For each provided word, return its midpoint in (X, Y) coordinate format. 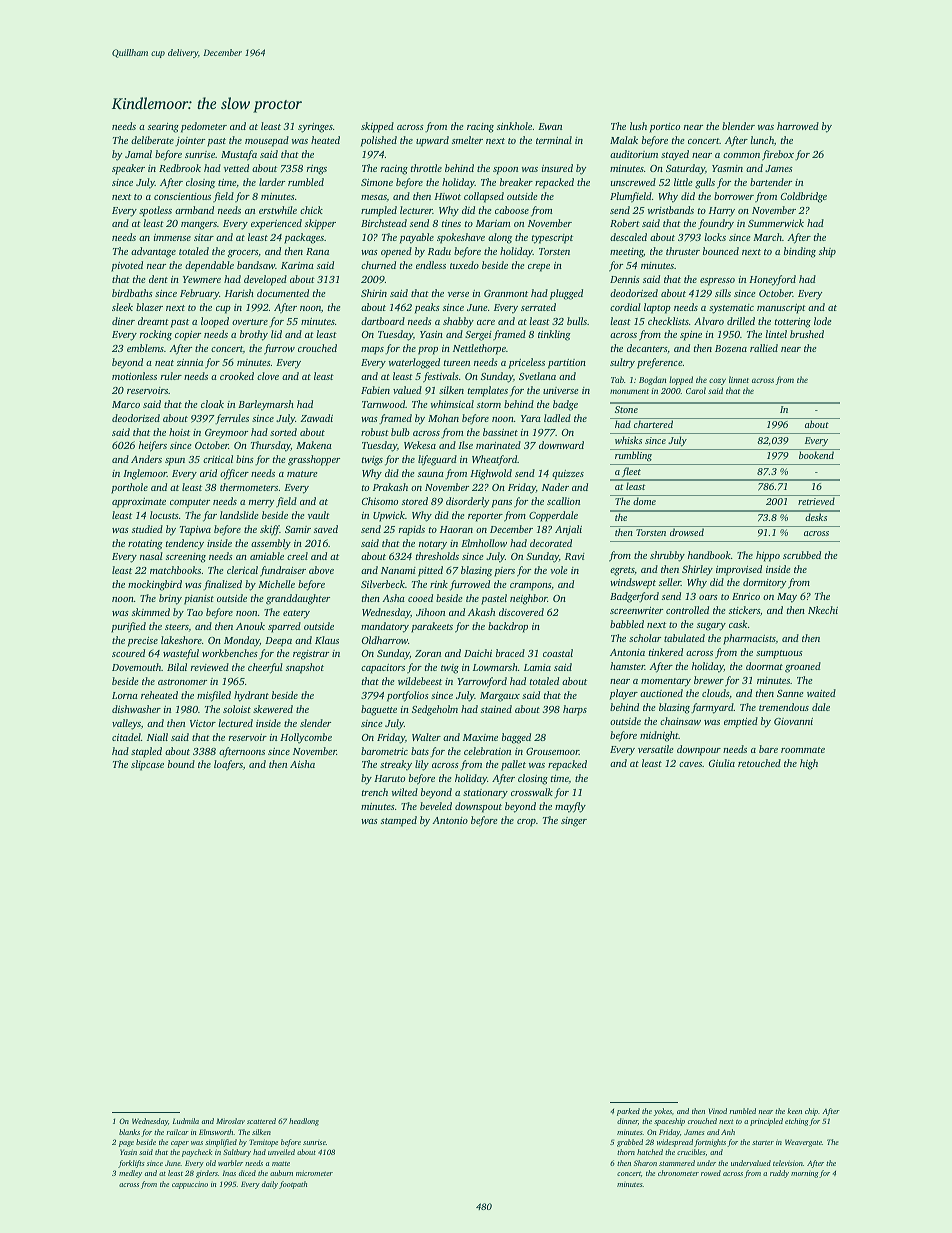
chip (811, 1112)
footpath (293, 1185)
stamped (399, 821)
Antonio (450, 820)
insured (557, 168)
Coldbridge (804, 197)
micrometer (314, 1173)
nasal (151, 556)
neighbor (528, 599)
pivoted (127, 266)
